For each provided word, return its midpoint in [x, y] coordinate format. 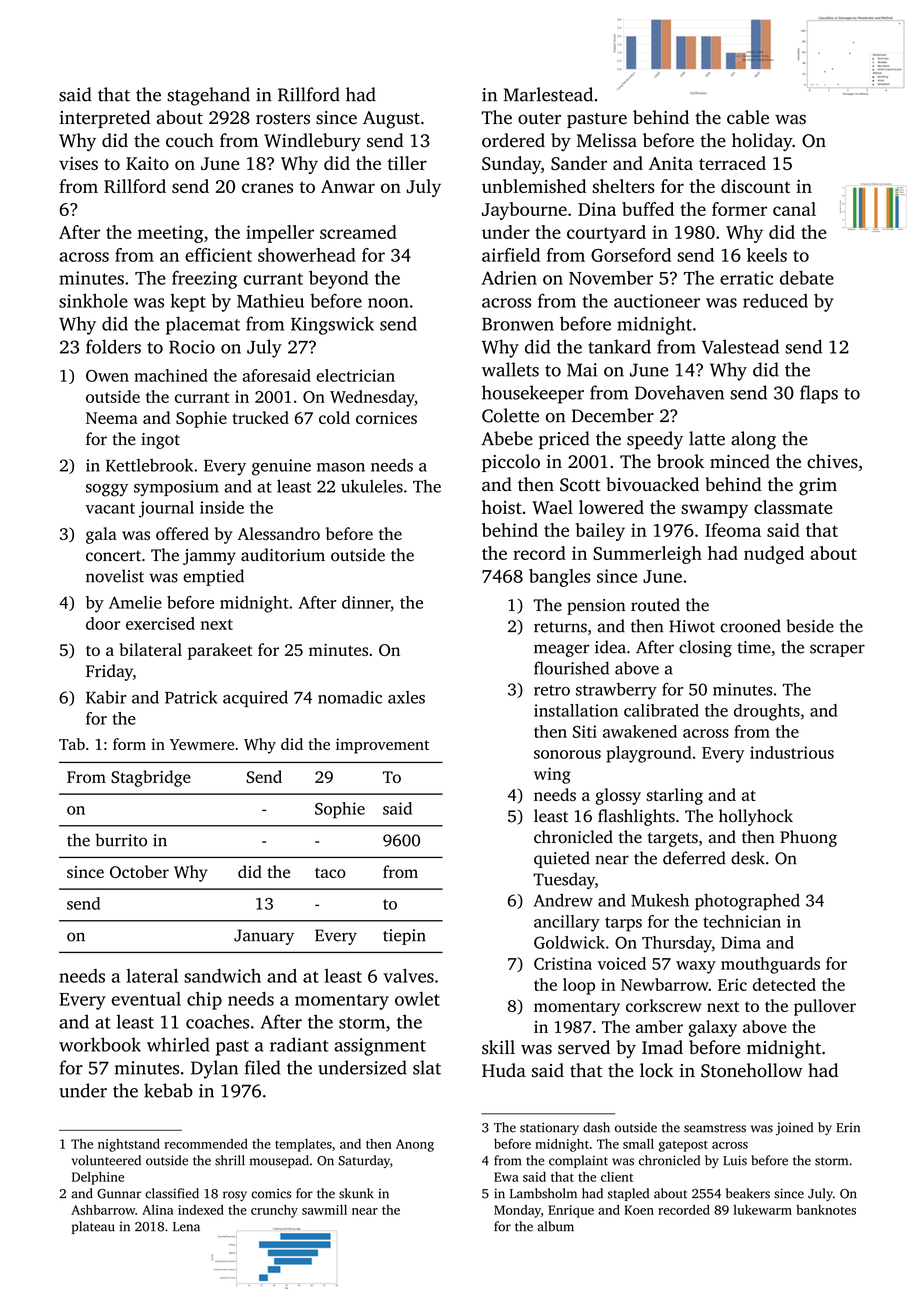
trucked [260, 417]
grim [818, 487]
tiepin [404, 937]
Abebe [507, 438]
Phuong [808, 838]
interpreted [105, 119]
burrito [121, 840]
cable [748, 117]
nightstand [129, 1145]
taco [330, 873]
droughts [767, 712]
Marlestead [548, 94]
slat [427, 1067]
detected [784, 984]
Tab [72, 744]
